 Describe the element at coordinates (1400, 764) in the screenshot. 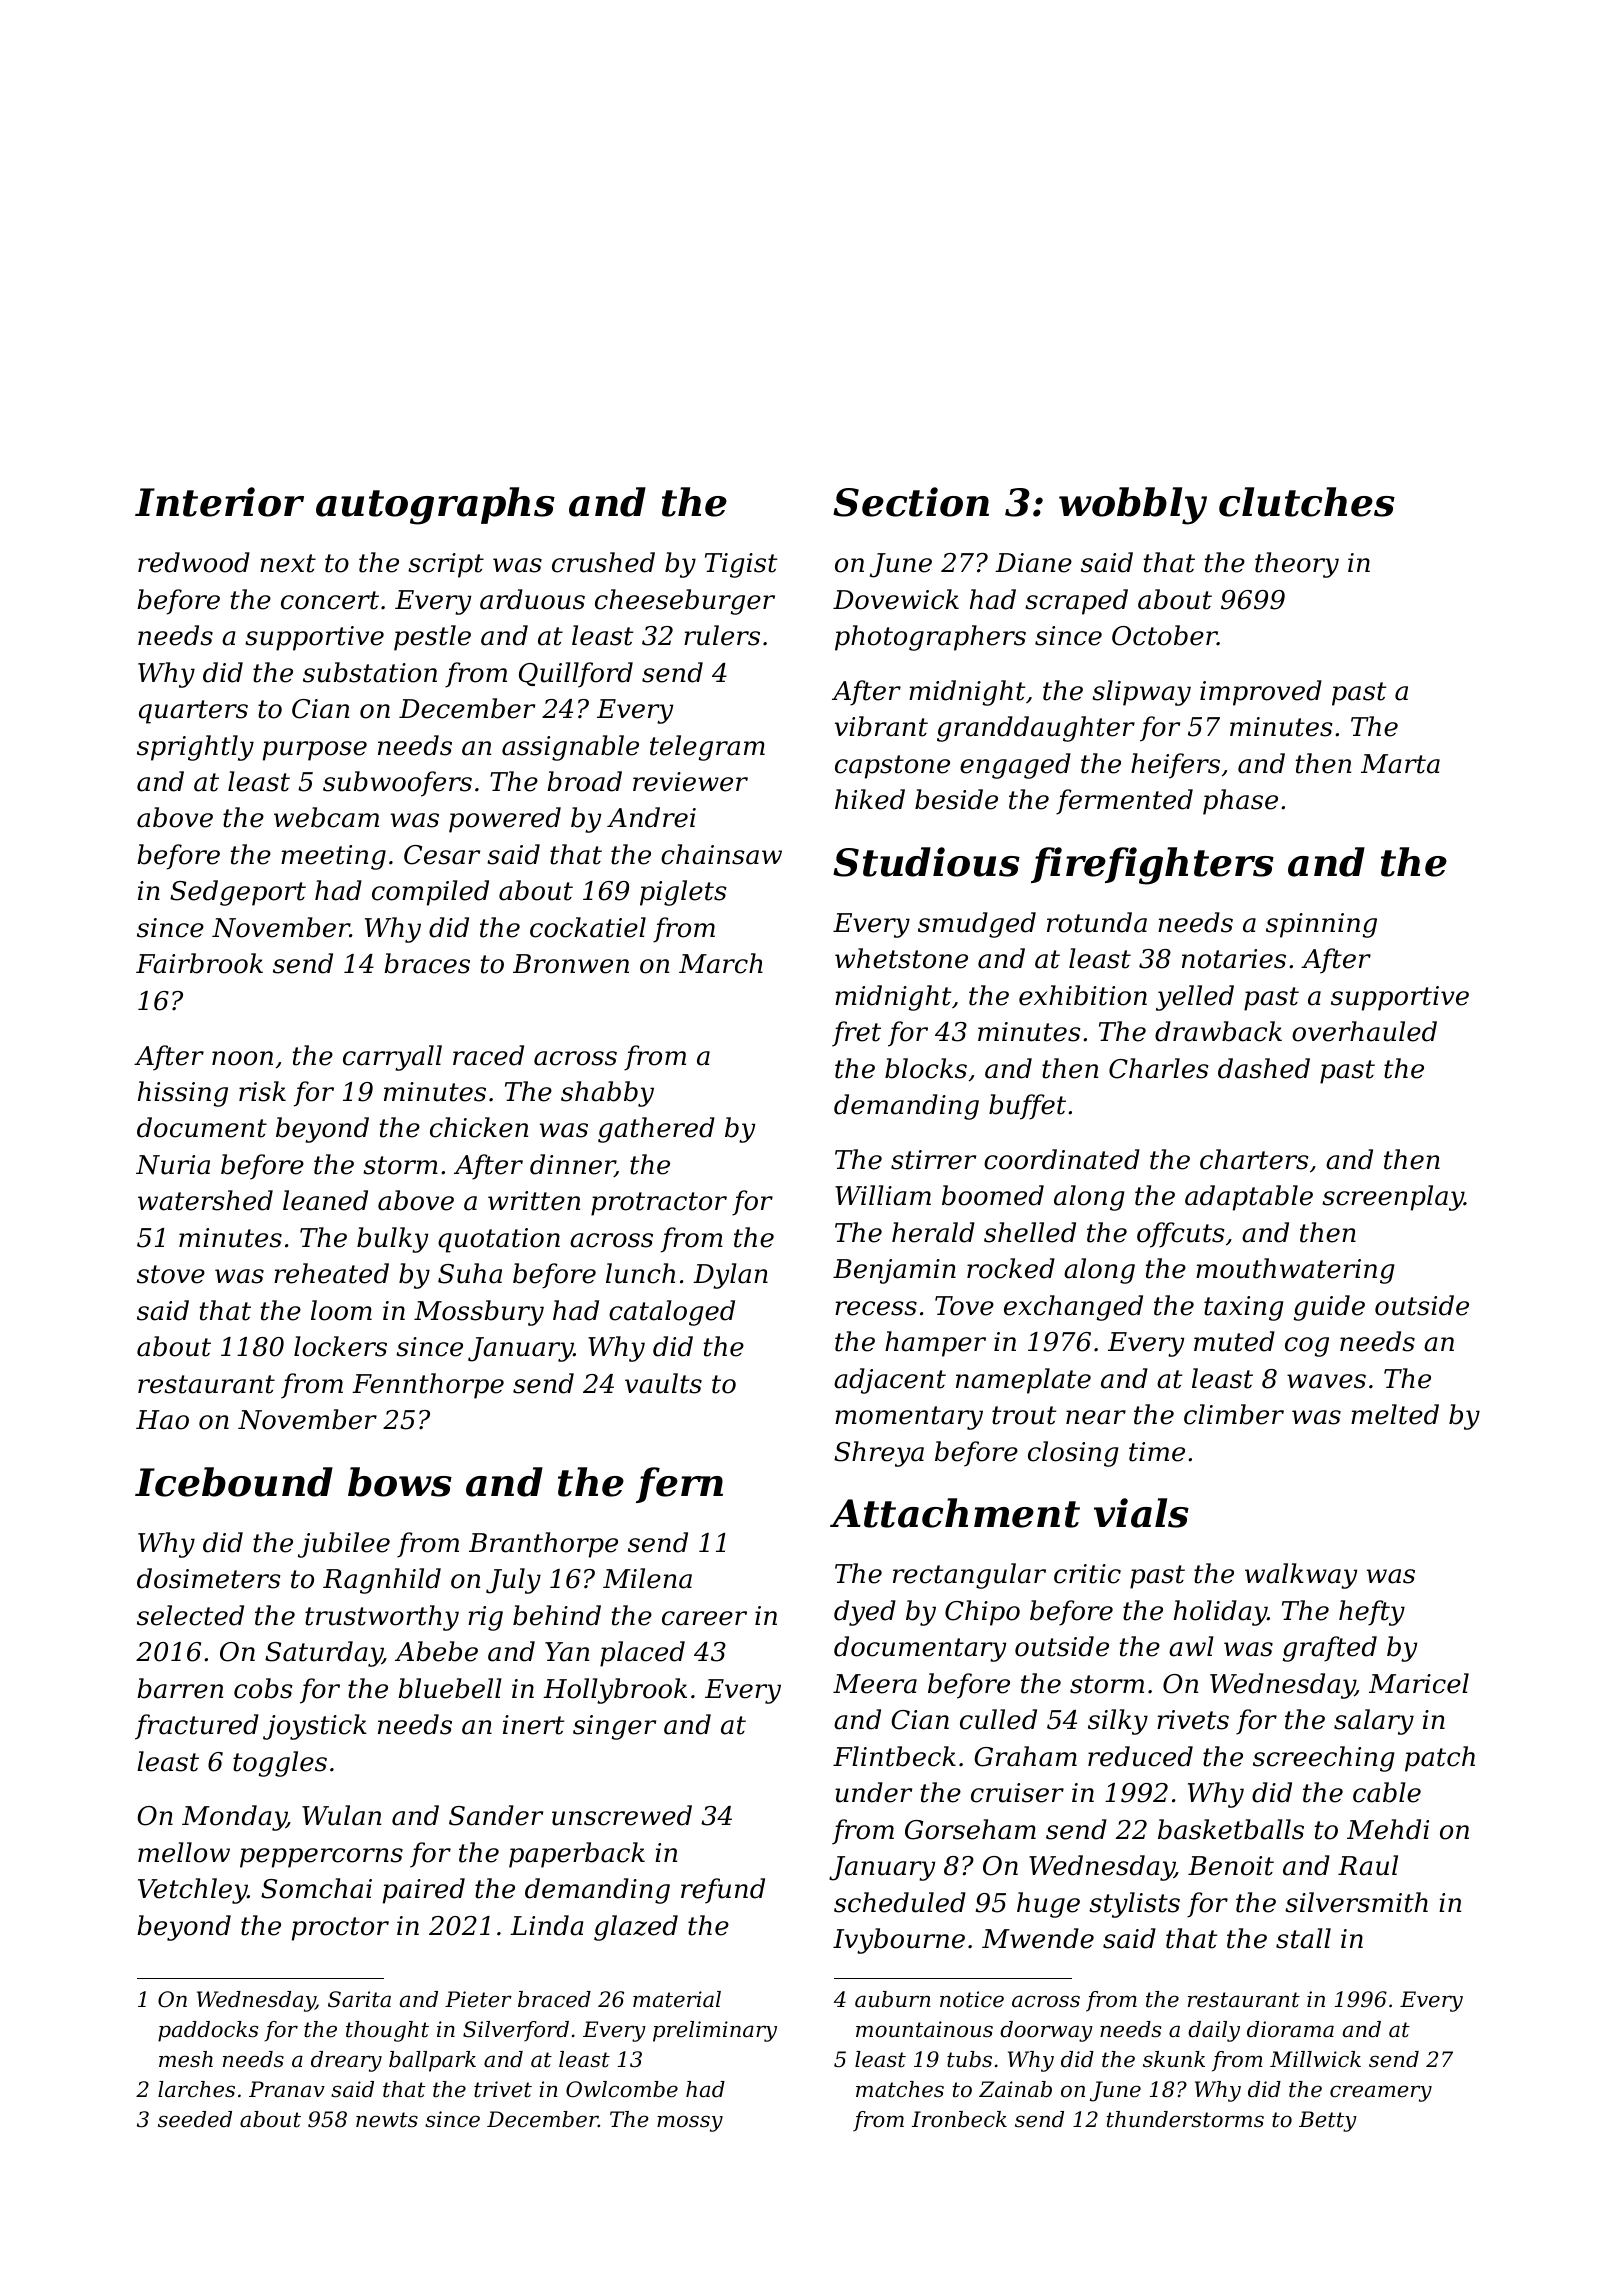

I see `Marta` at that location.
